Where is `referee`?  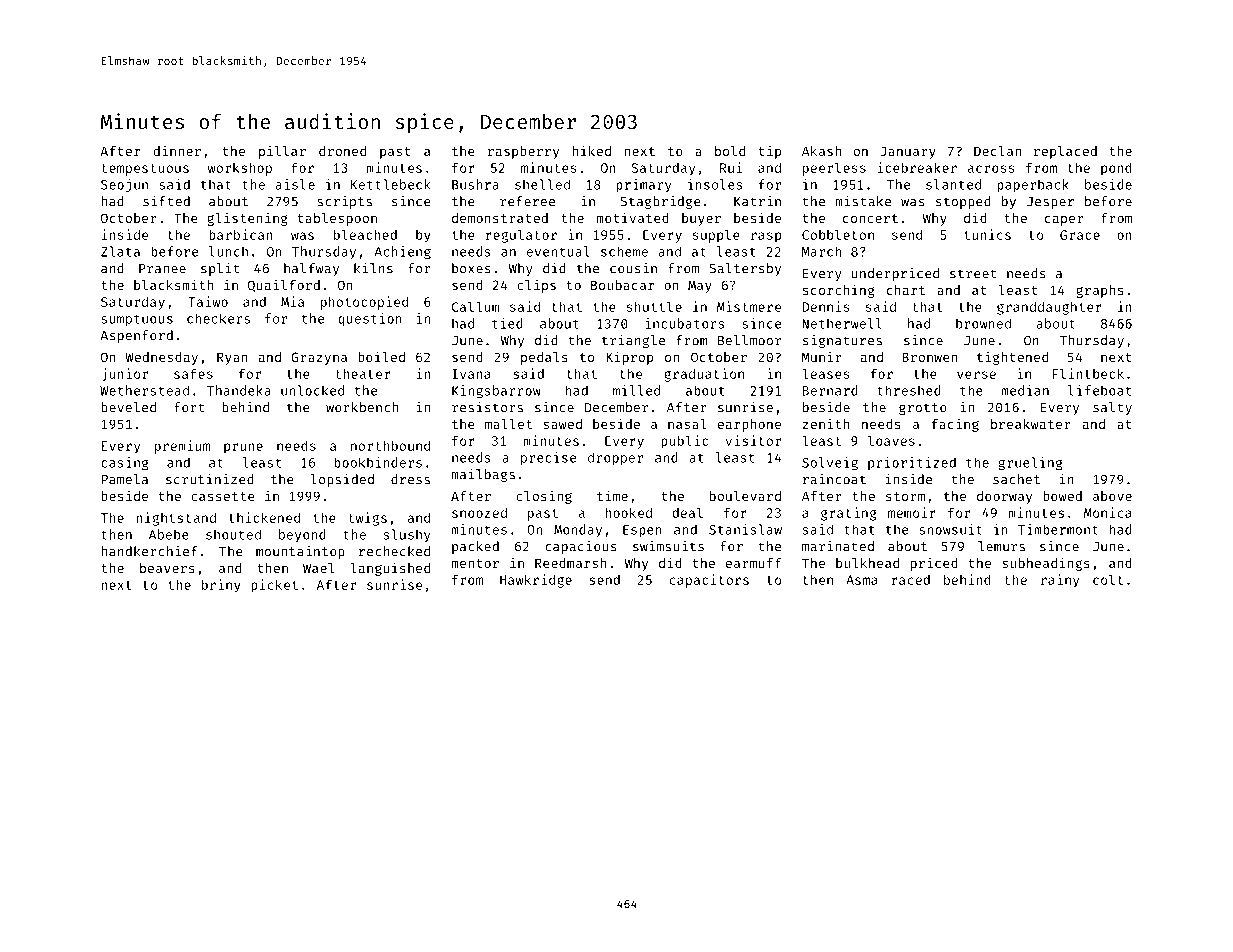
referee is located at coordinates (527, 201).
